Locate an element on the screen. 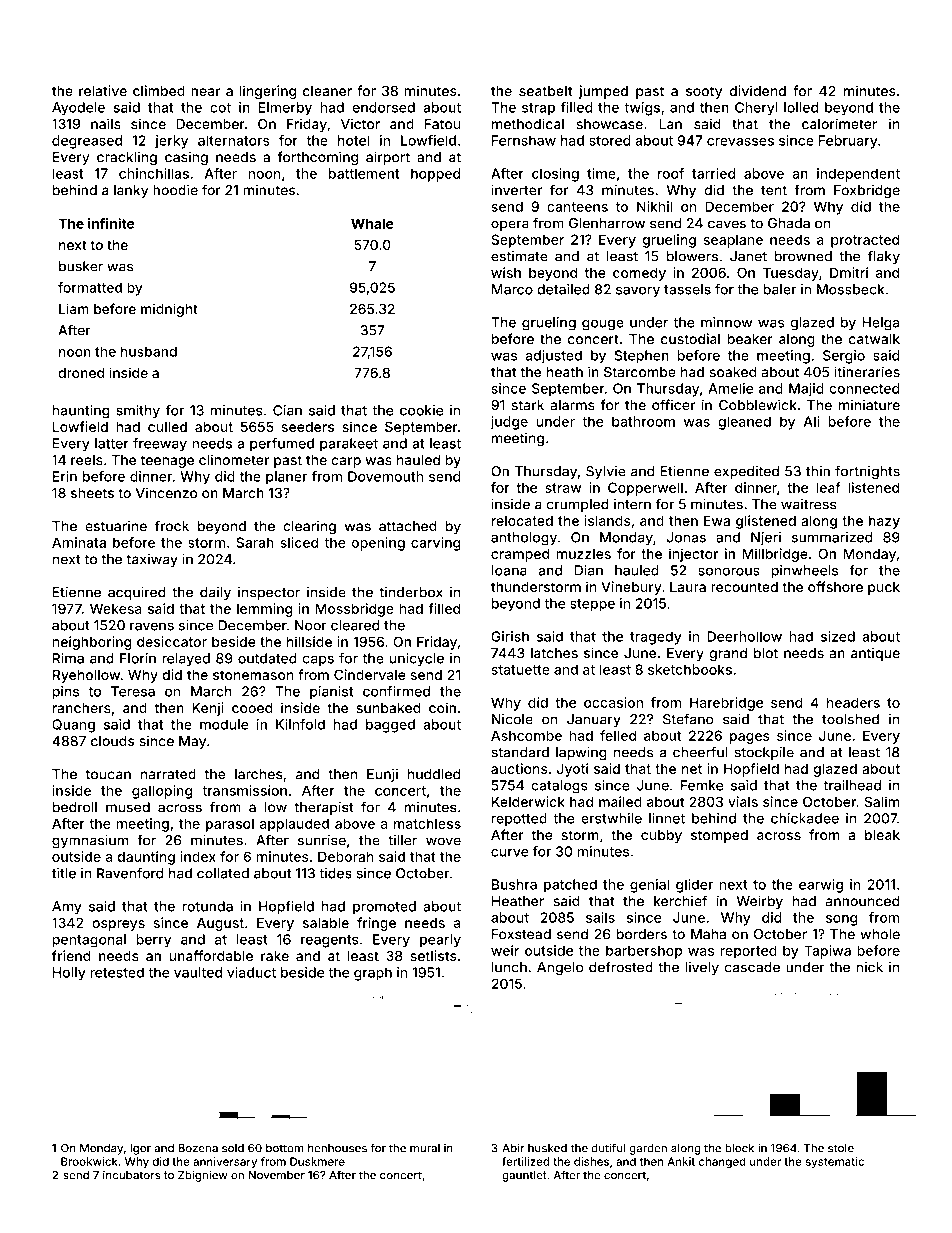  unicycle is located at coordinates (417, 660).
